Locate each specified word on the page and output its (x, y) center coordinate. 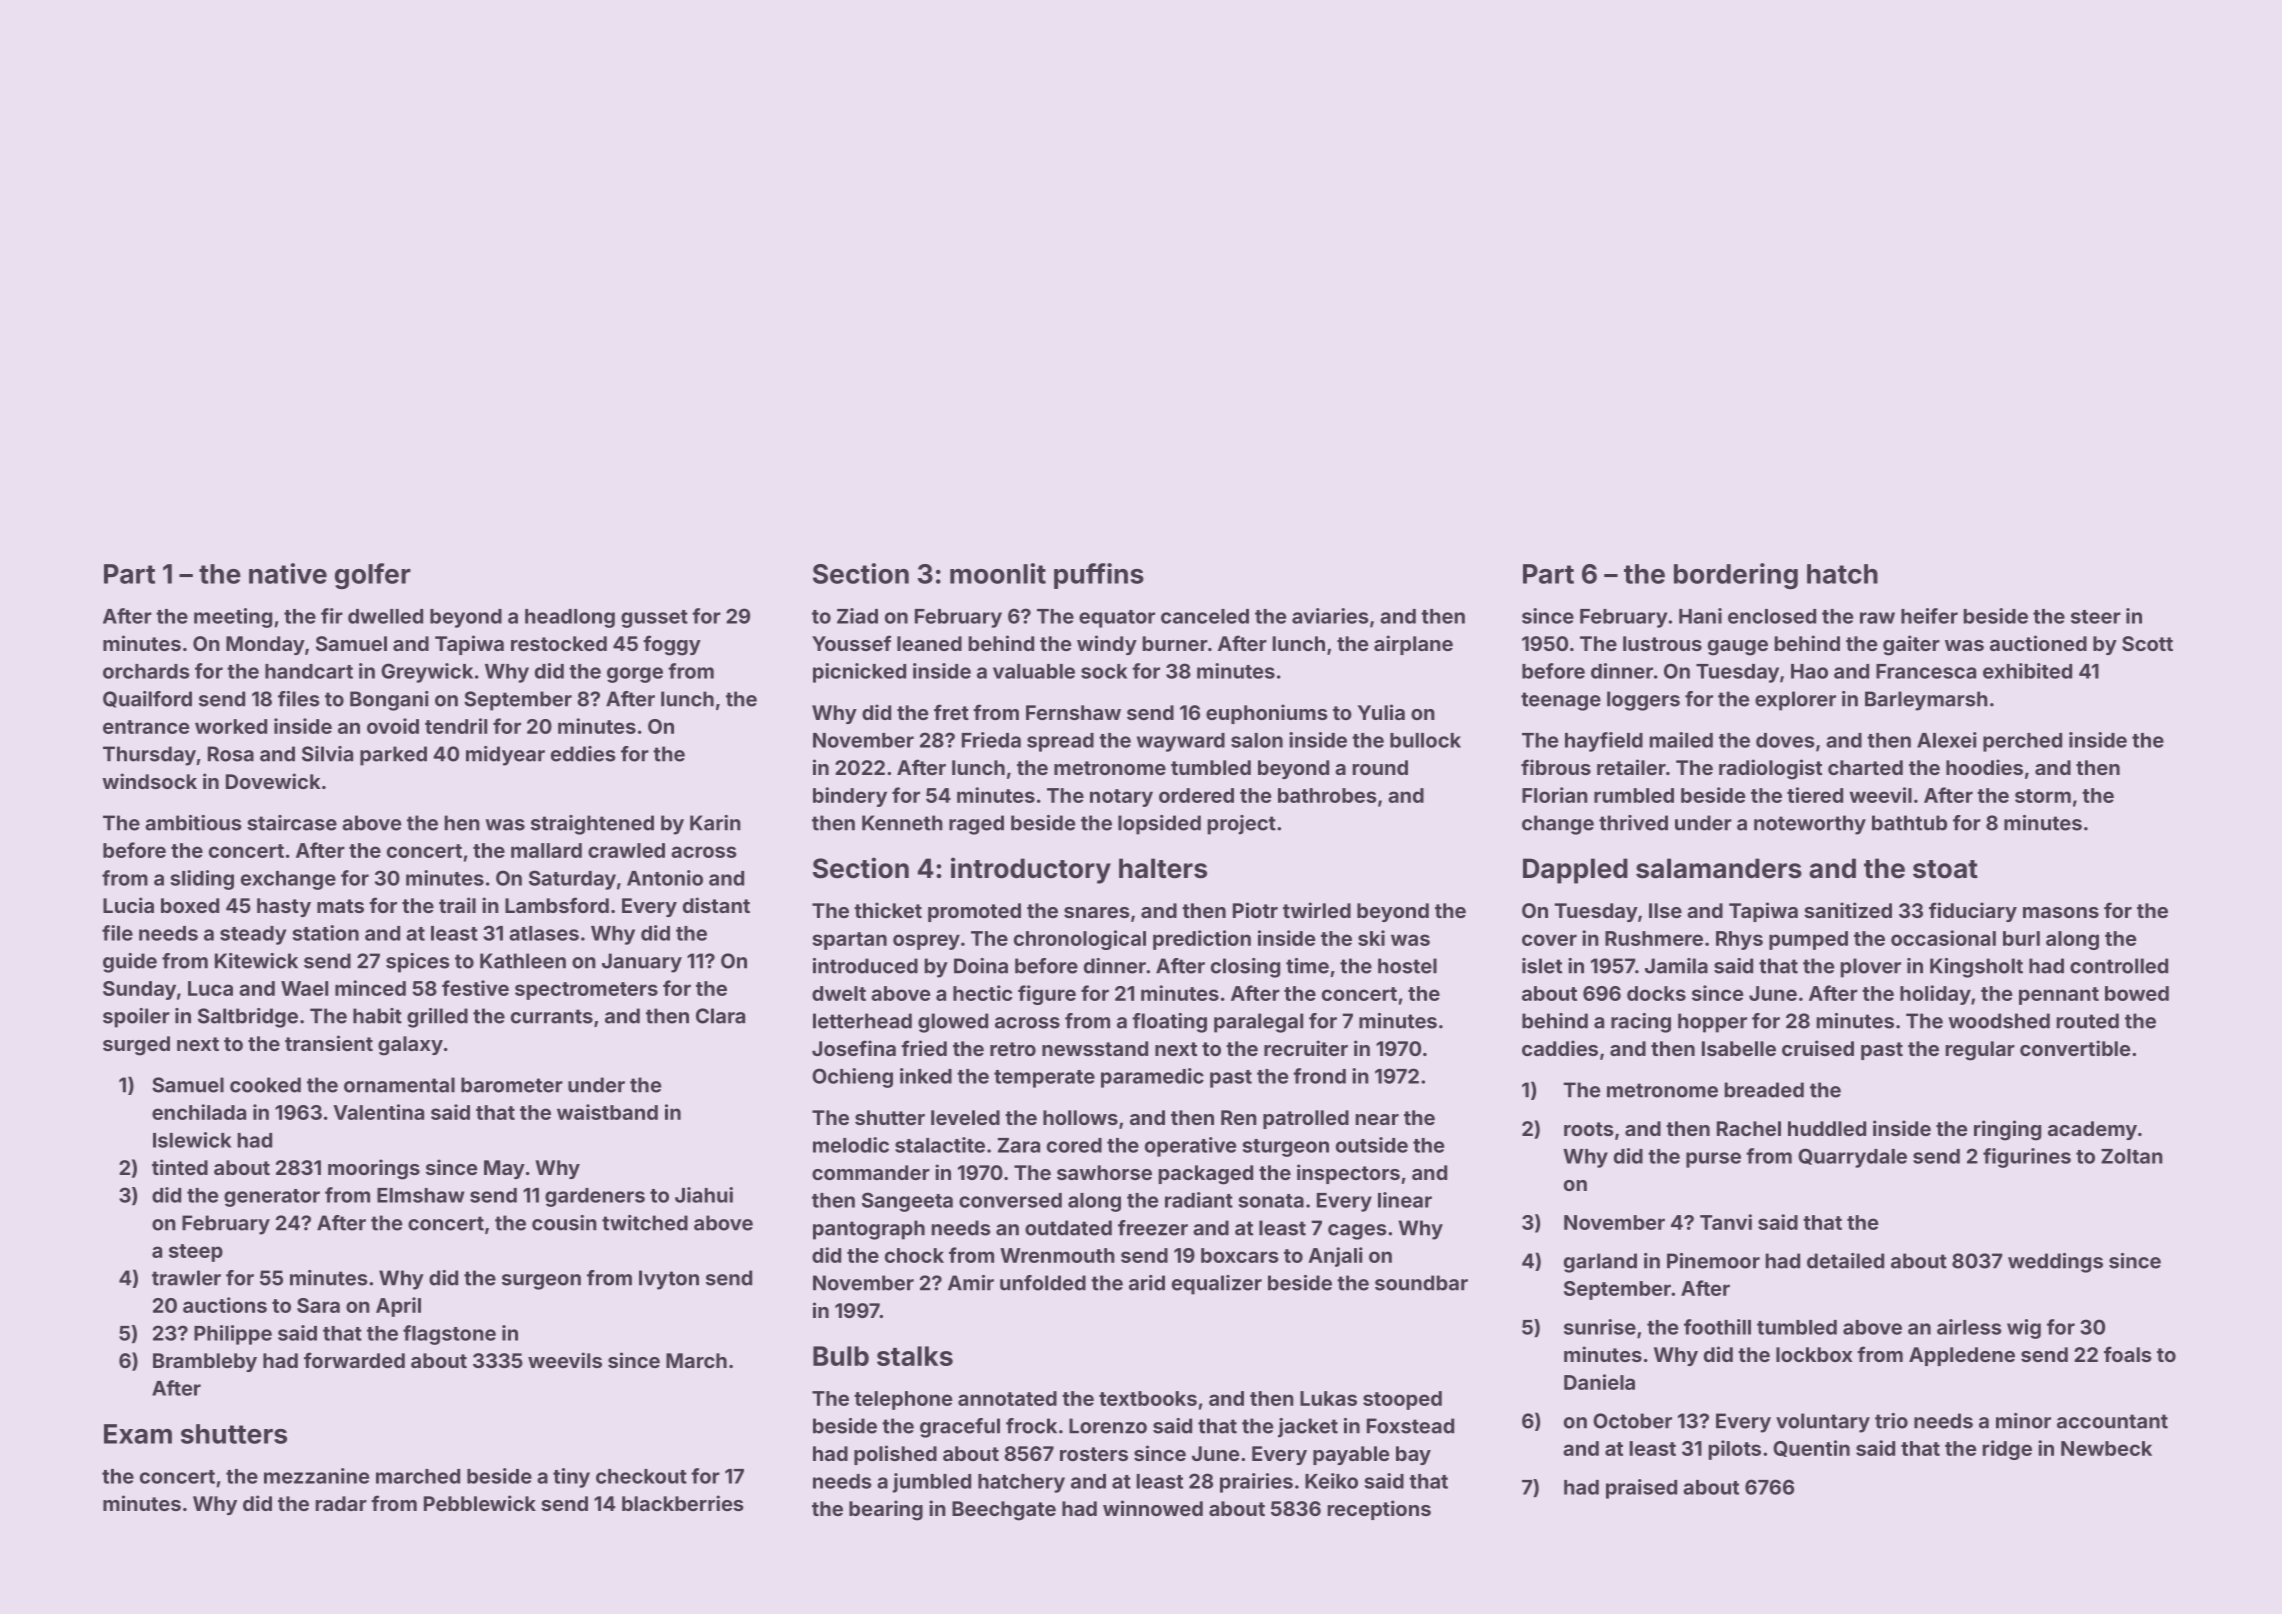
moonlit (998, 573)
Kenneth (902, 823)
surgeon (541, 1282)
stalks (915, 1356)
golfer (373, 576)
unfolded (1043, 1283)
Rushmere (1654, 938)
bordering (1736, 576)
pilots (1735, 1450)
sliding (202, 880)
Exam (138, 1434)
